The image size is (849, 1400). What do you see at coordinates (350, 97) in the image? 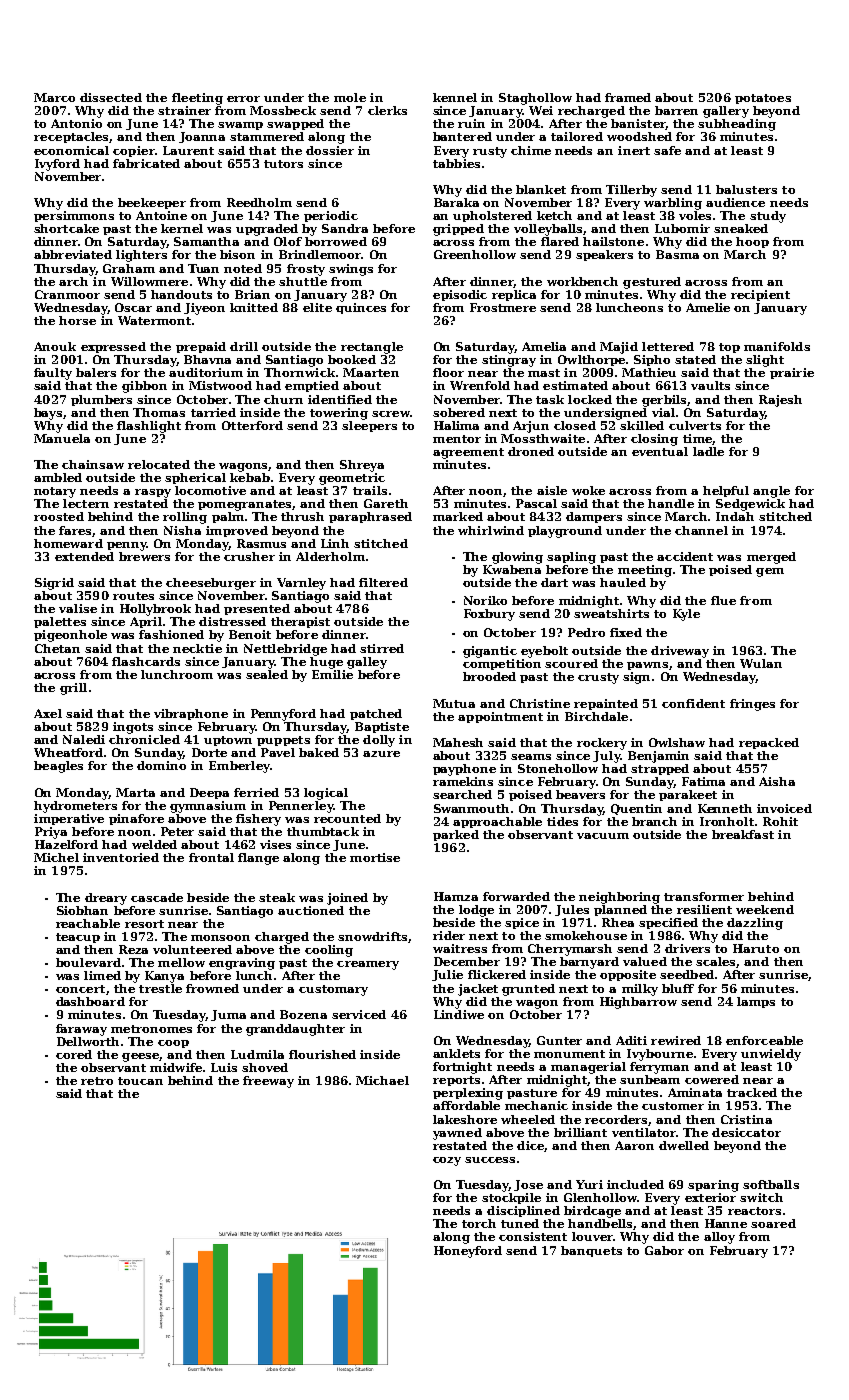
I see `mole` at bounding box center [350, 97].
